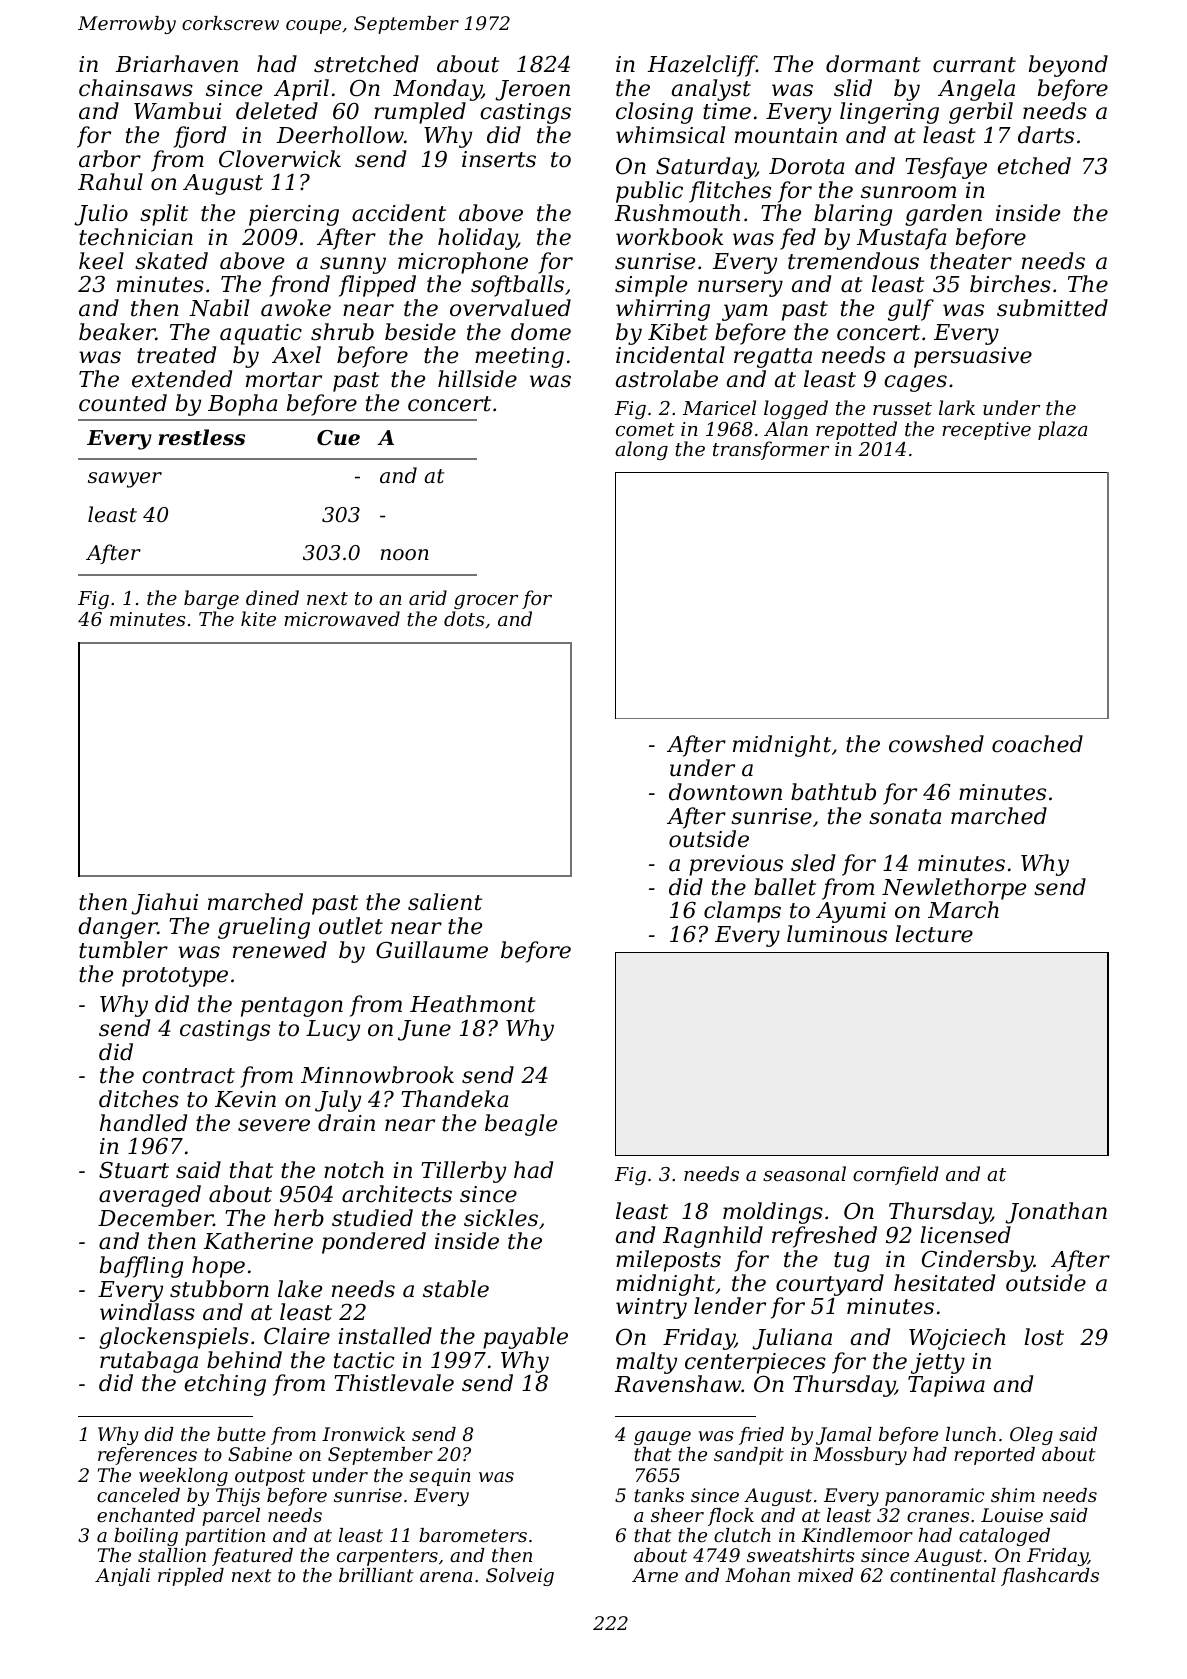 This screenshot has width=1187, height=1679. Describe the element at coordinates (301, 90) in the screenshot. I see `April` at that location.
